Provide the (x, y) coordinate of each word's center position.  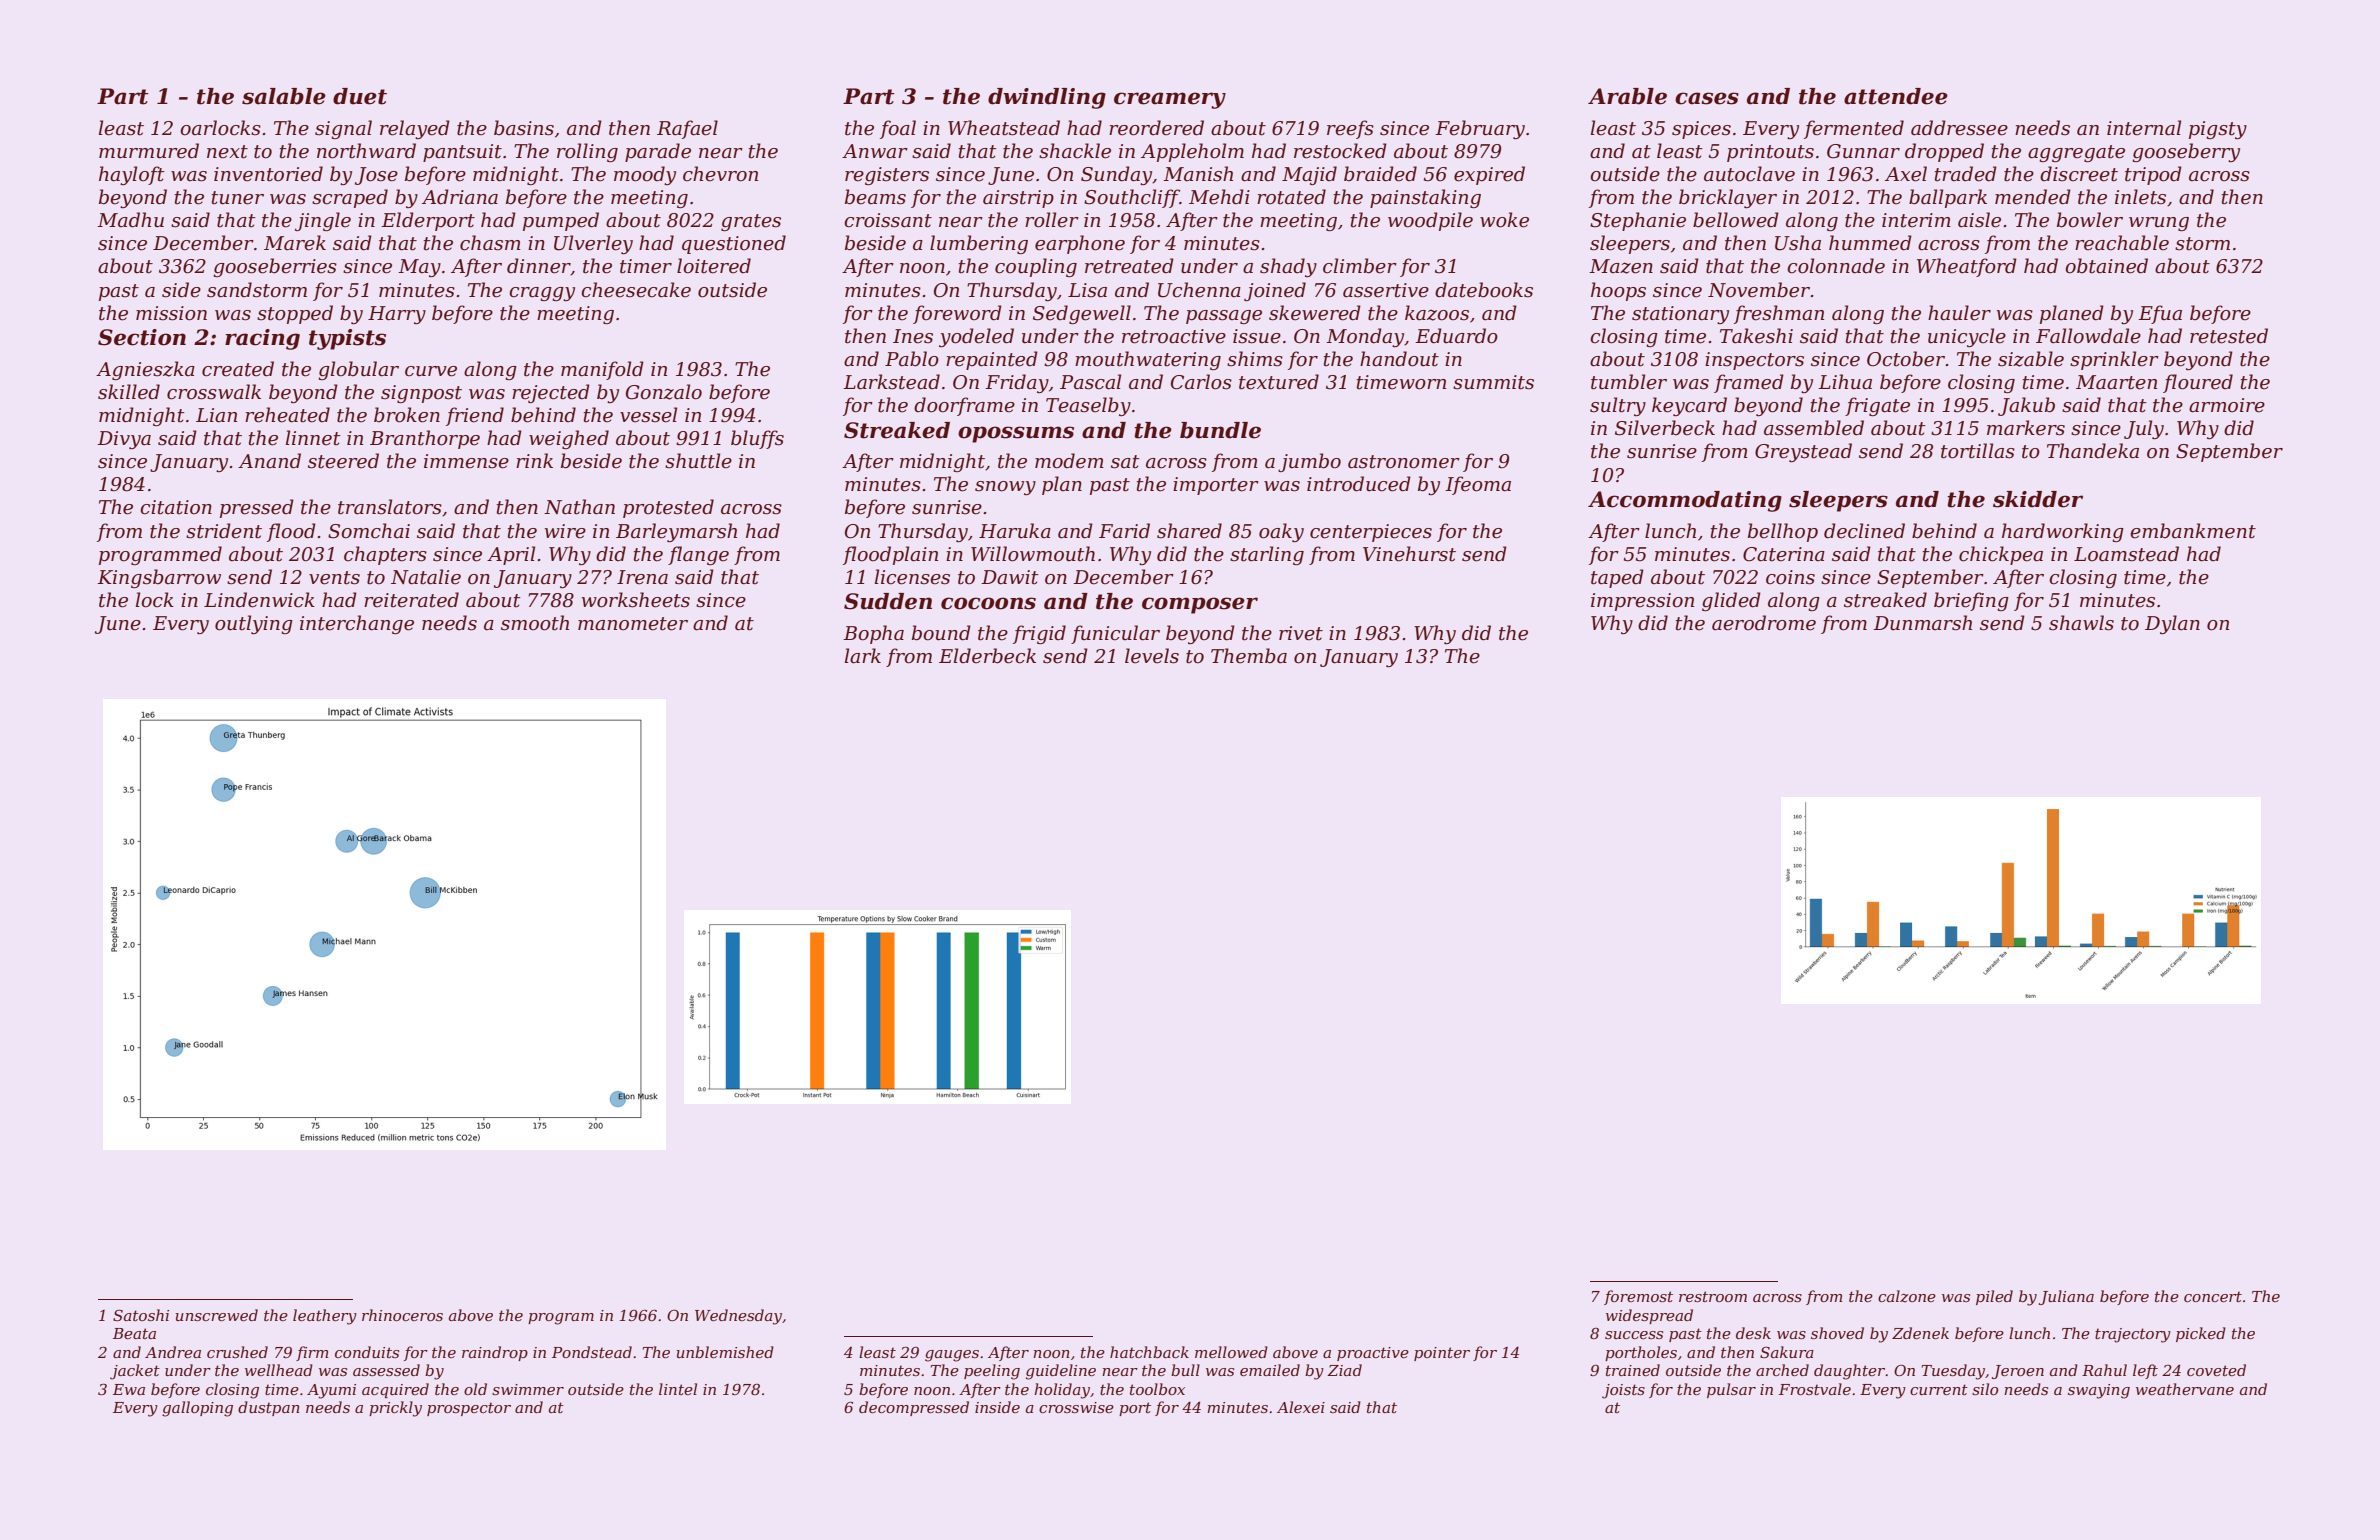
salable (284, 96)
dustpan (269, 1408)
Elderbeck (987, 656)
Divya (124, 440)
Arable (1627, 96)
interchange (357, 624)
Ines (913, 336)
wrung (2159, 224)
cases (1707, 98)
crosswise (1076, 1407)
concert (2213, 1297)
